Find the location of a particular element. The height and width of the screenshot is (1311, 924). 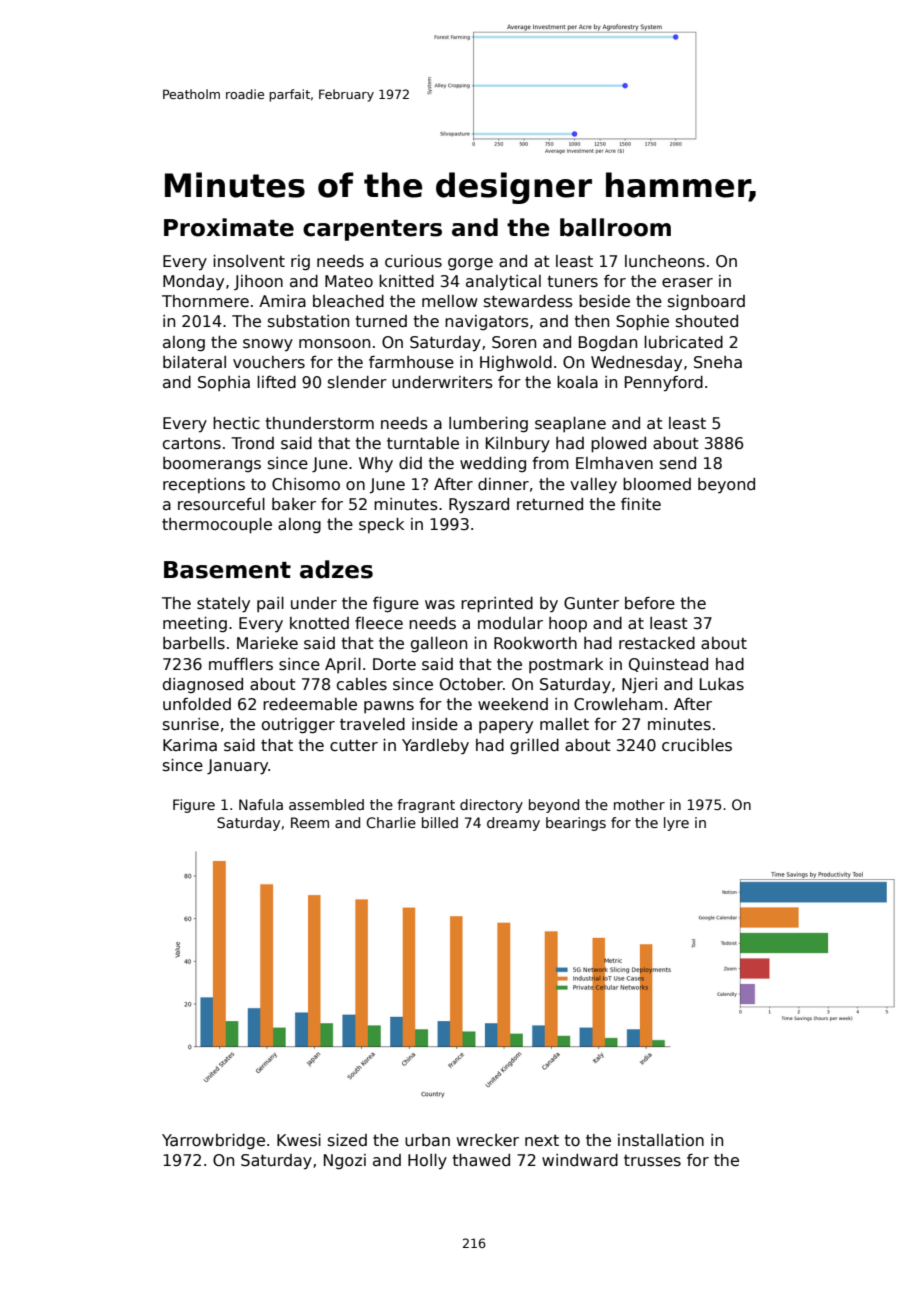

thawed is located at coordinates (481, 1160).
